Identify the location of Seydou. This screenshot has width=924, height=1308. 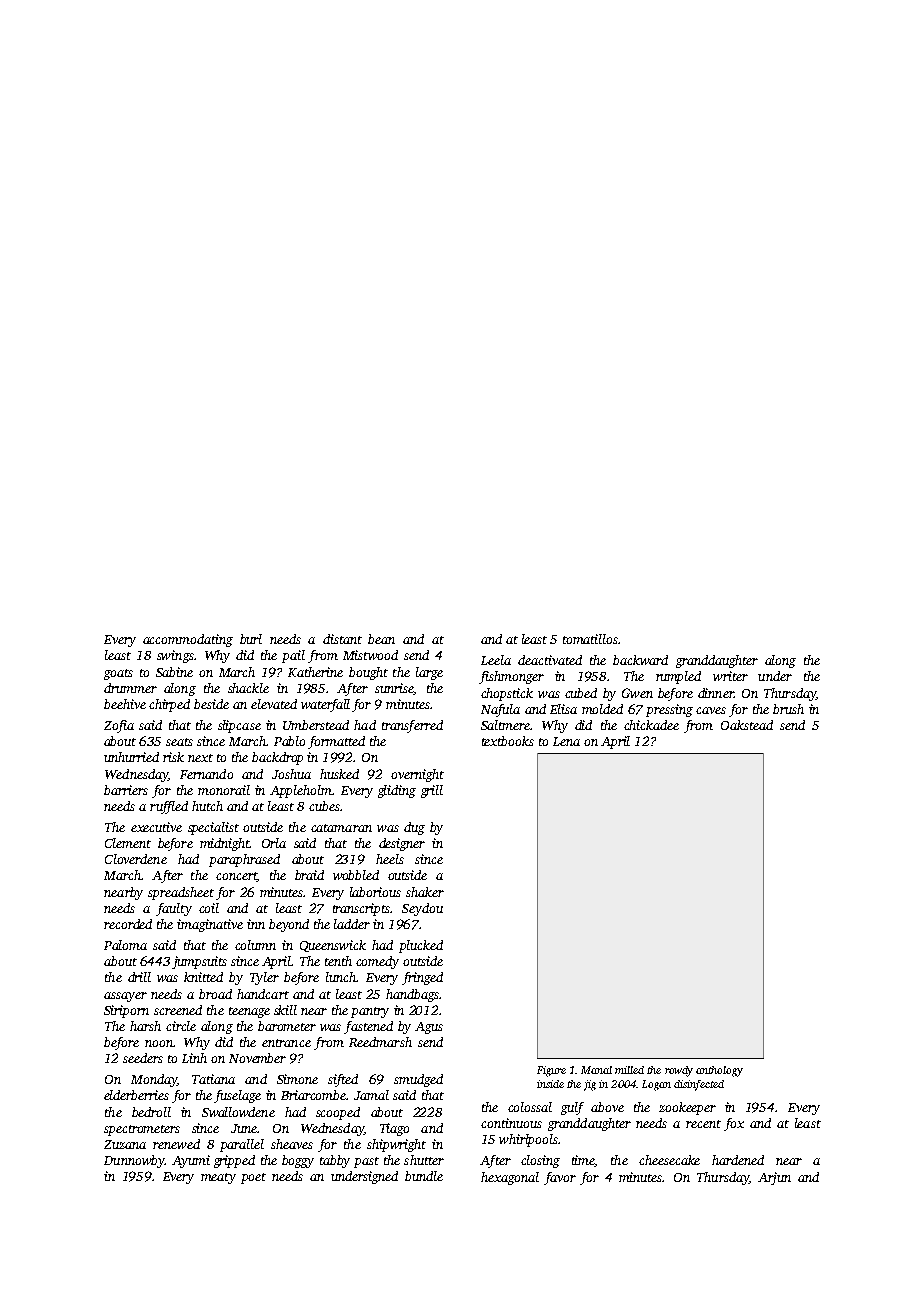
(422, 909).
